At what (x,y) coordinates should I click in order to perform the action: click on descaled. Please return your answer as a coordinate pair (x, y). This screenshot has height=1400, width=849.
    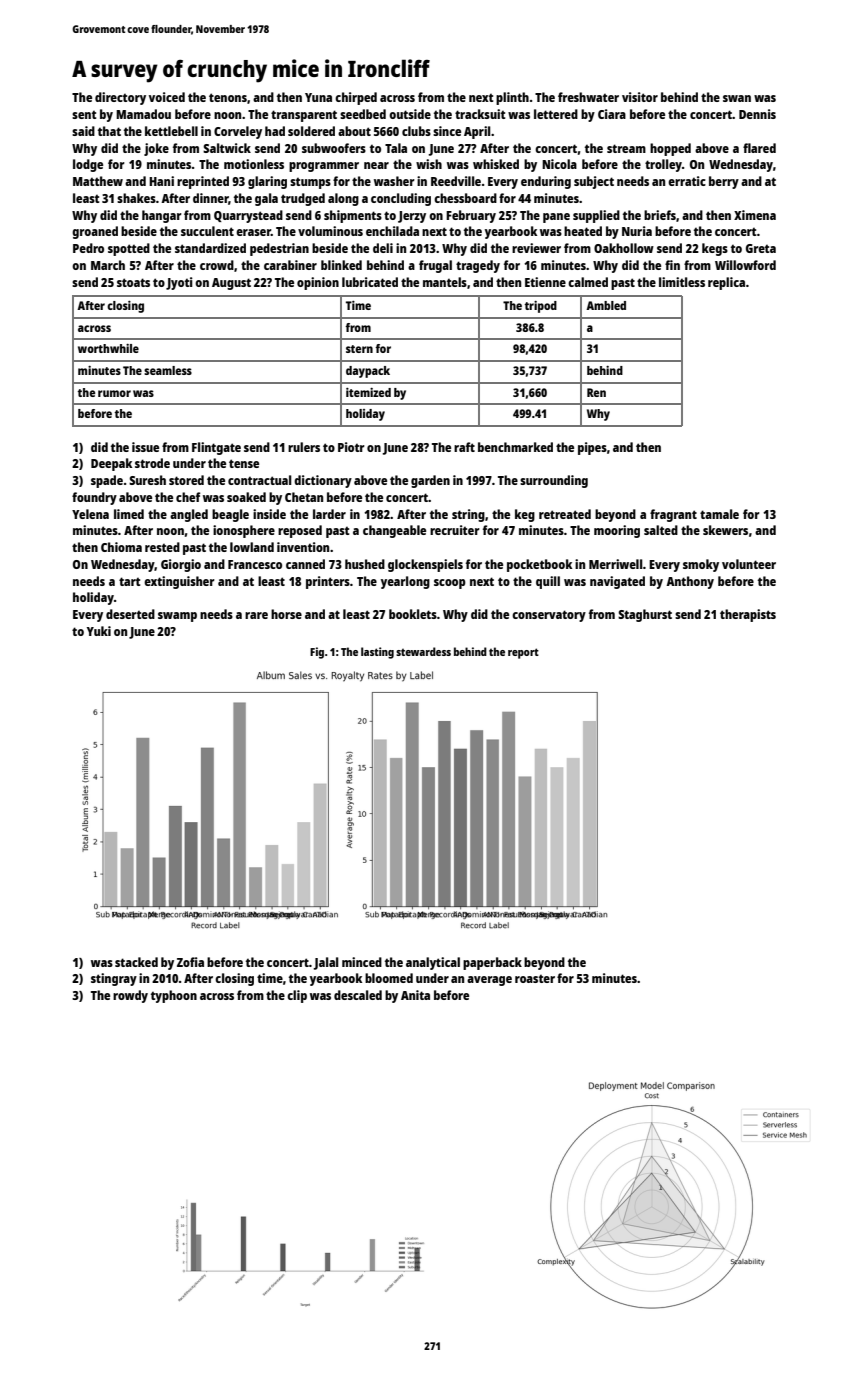
    Looking at the image, I should click on (358, 995).
